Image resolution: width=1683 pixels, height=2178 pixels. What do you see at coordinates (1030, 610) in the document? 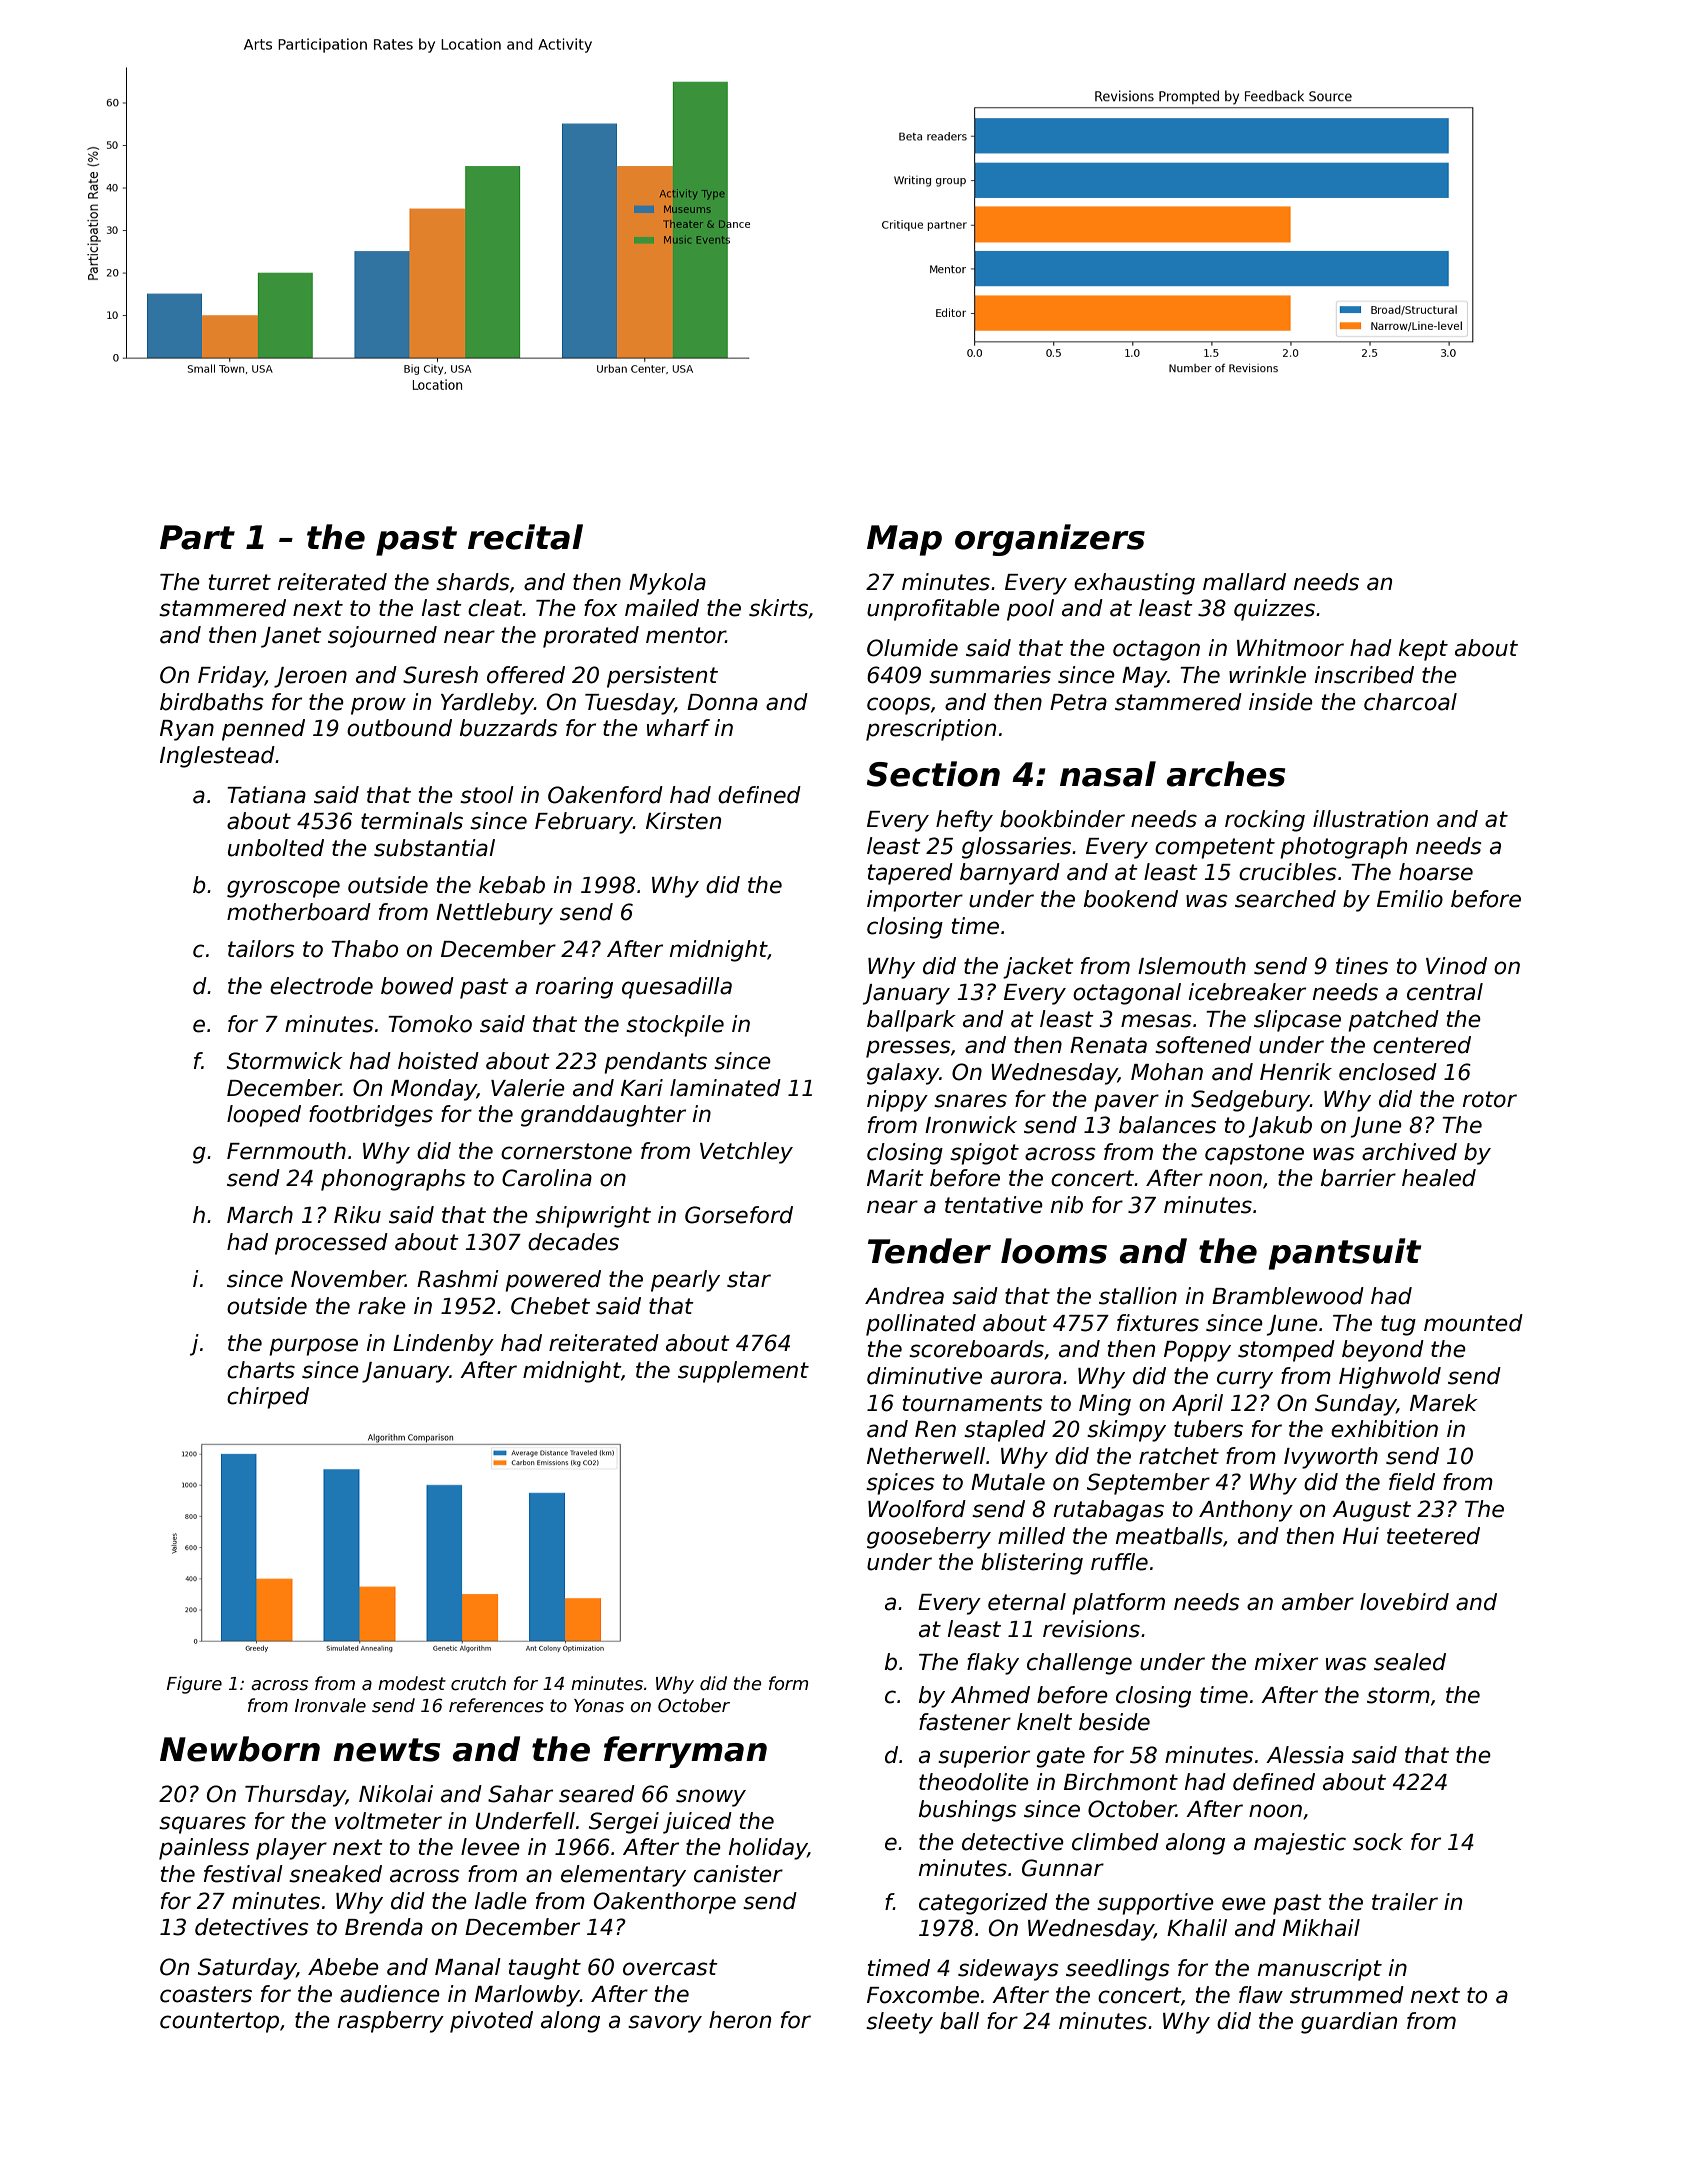
I see `pool` at bounding box center [1030, 610].
